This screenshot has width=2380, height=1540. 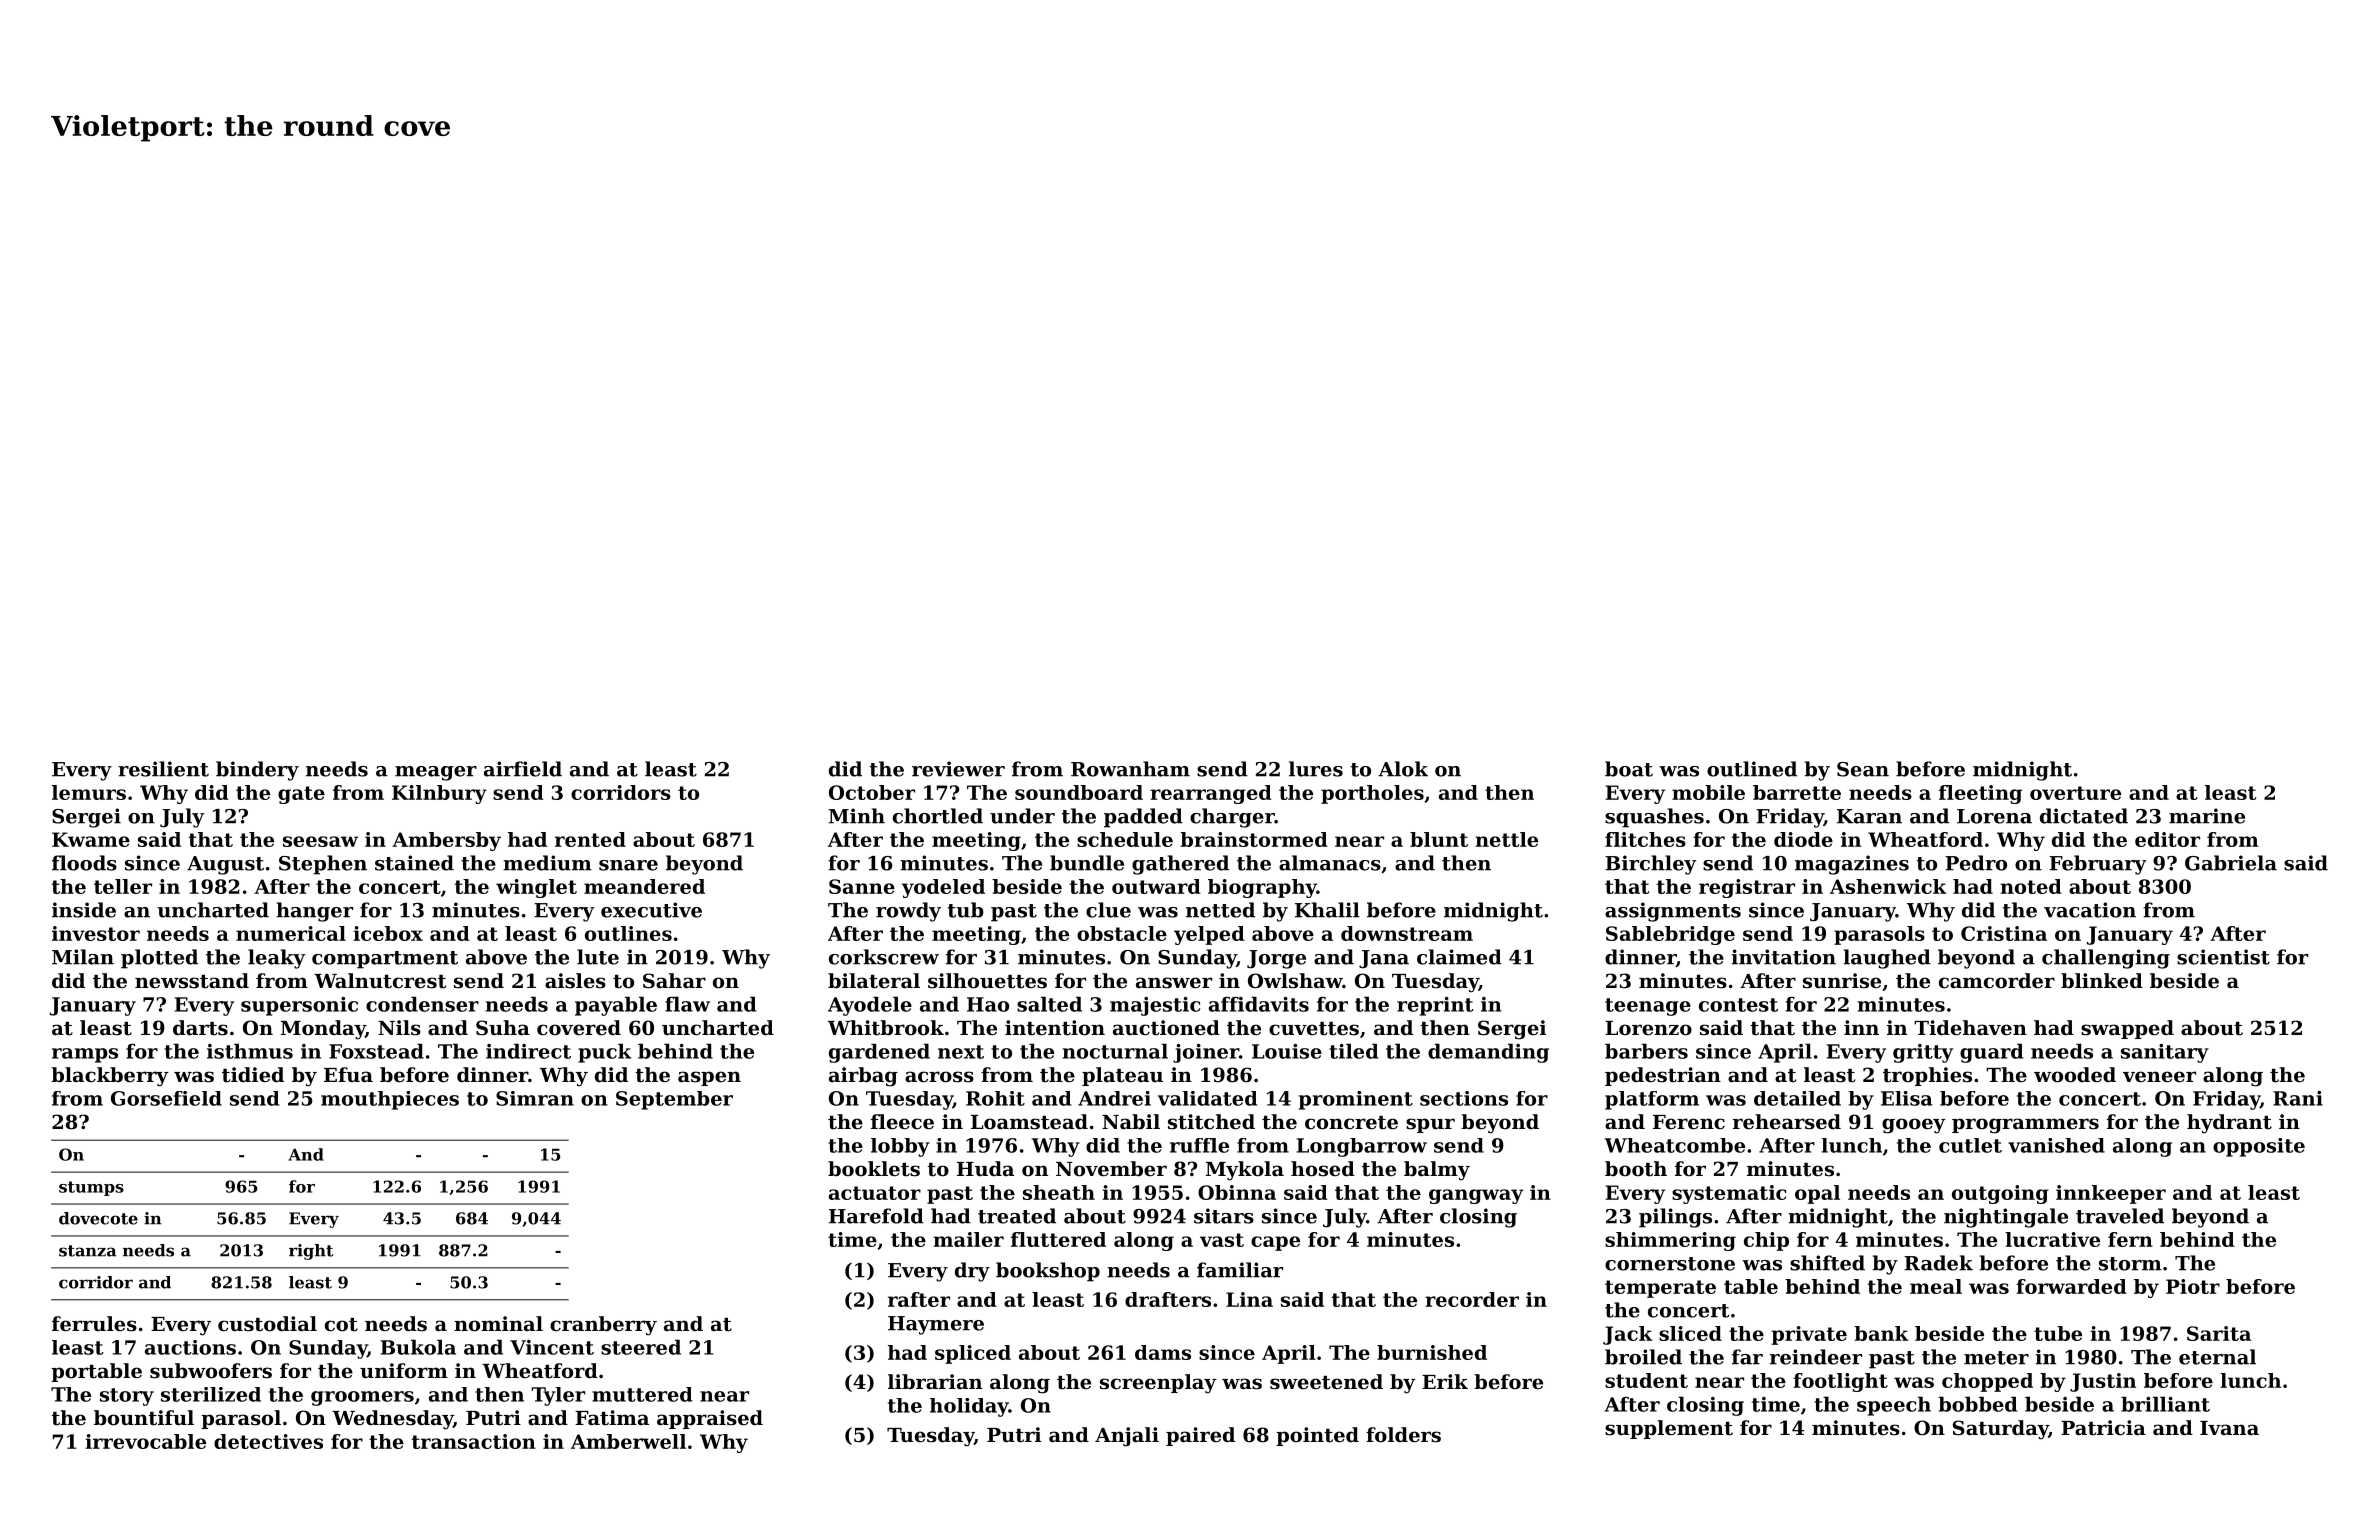 I want to click on transaction, so click(x=474, y=1441).
